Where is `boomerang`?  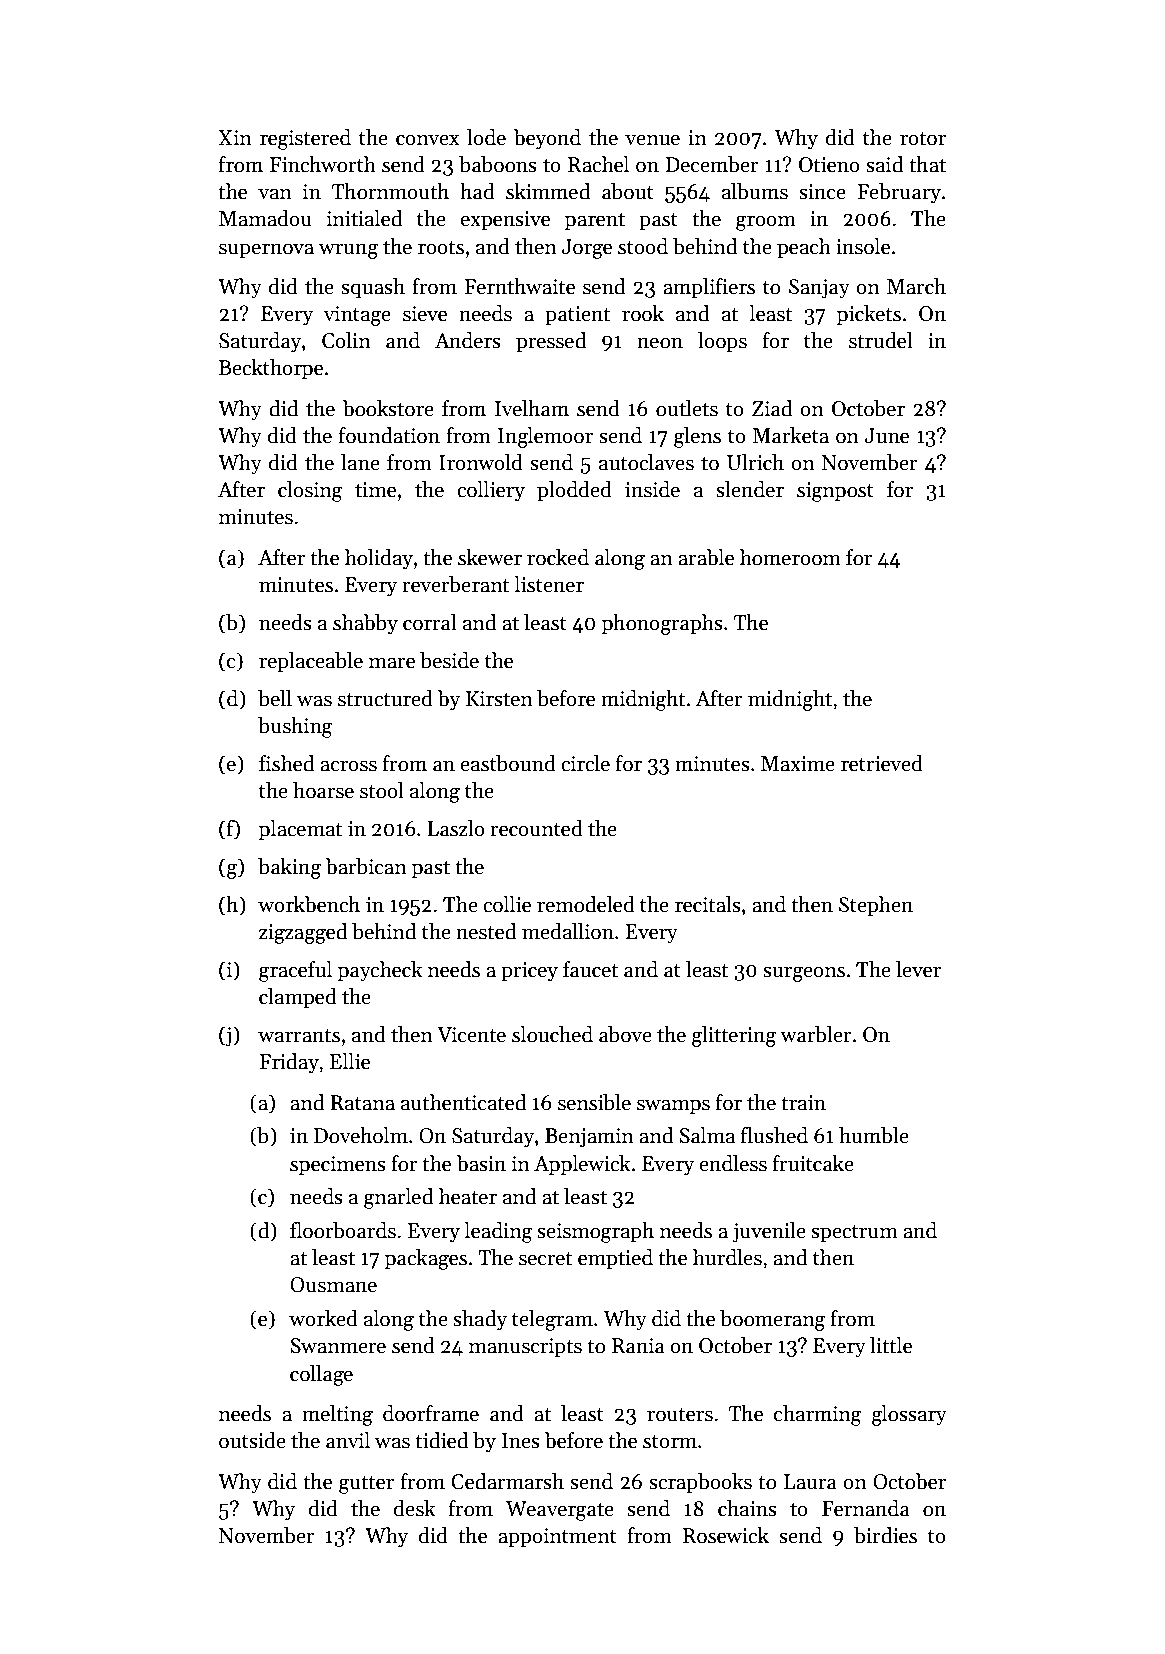 boomerang is located at coordinates (772, 1320).
